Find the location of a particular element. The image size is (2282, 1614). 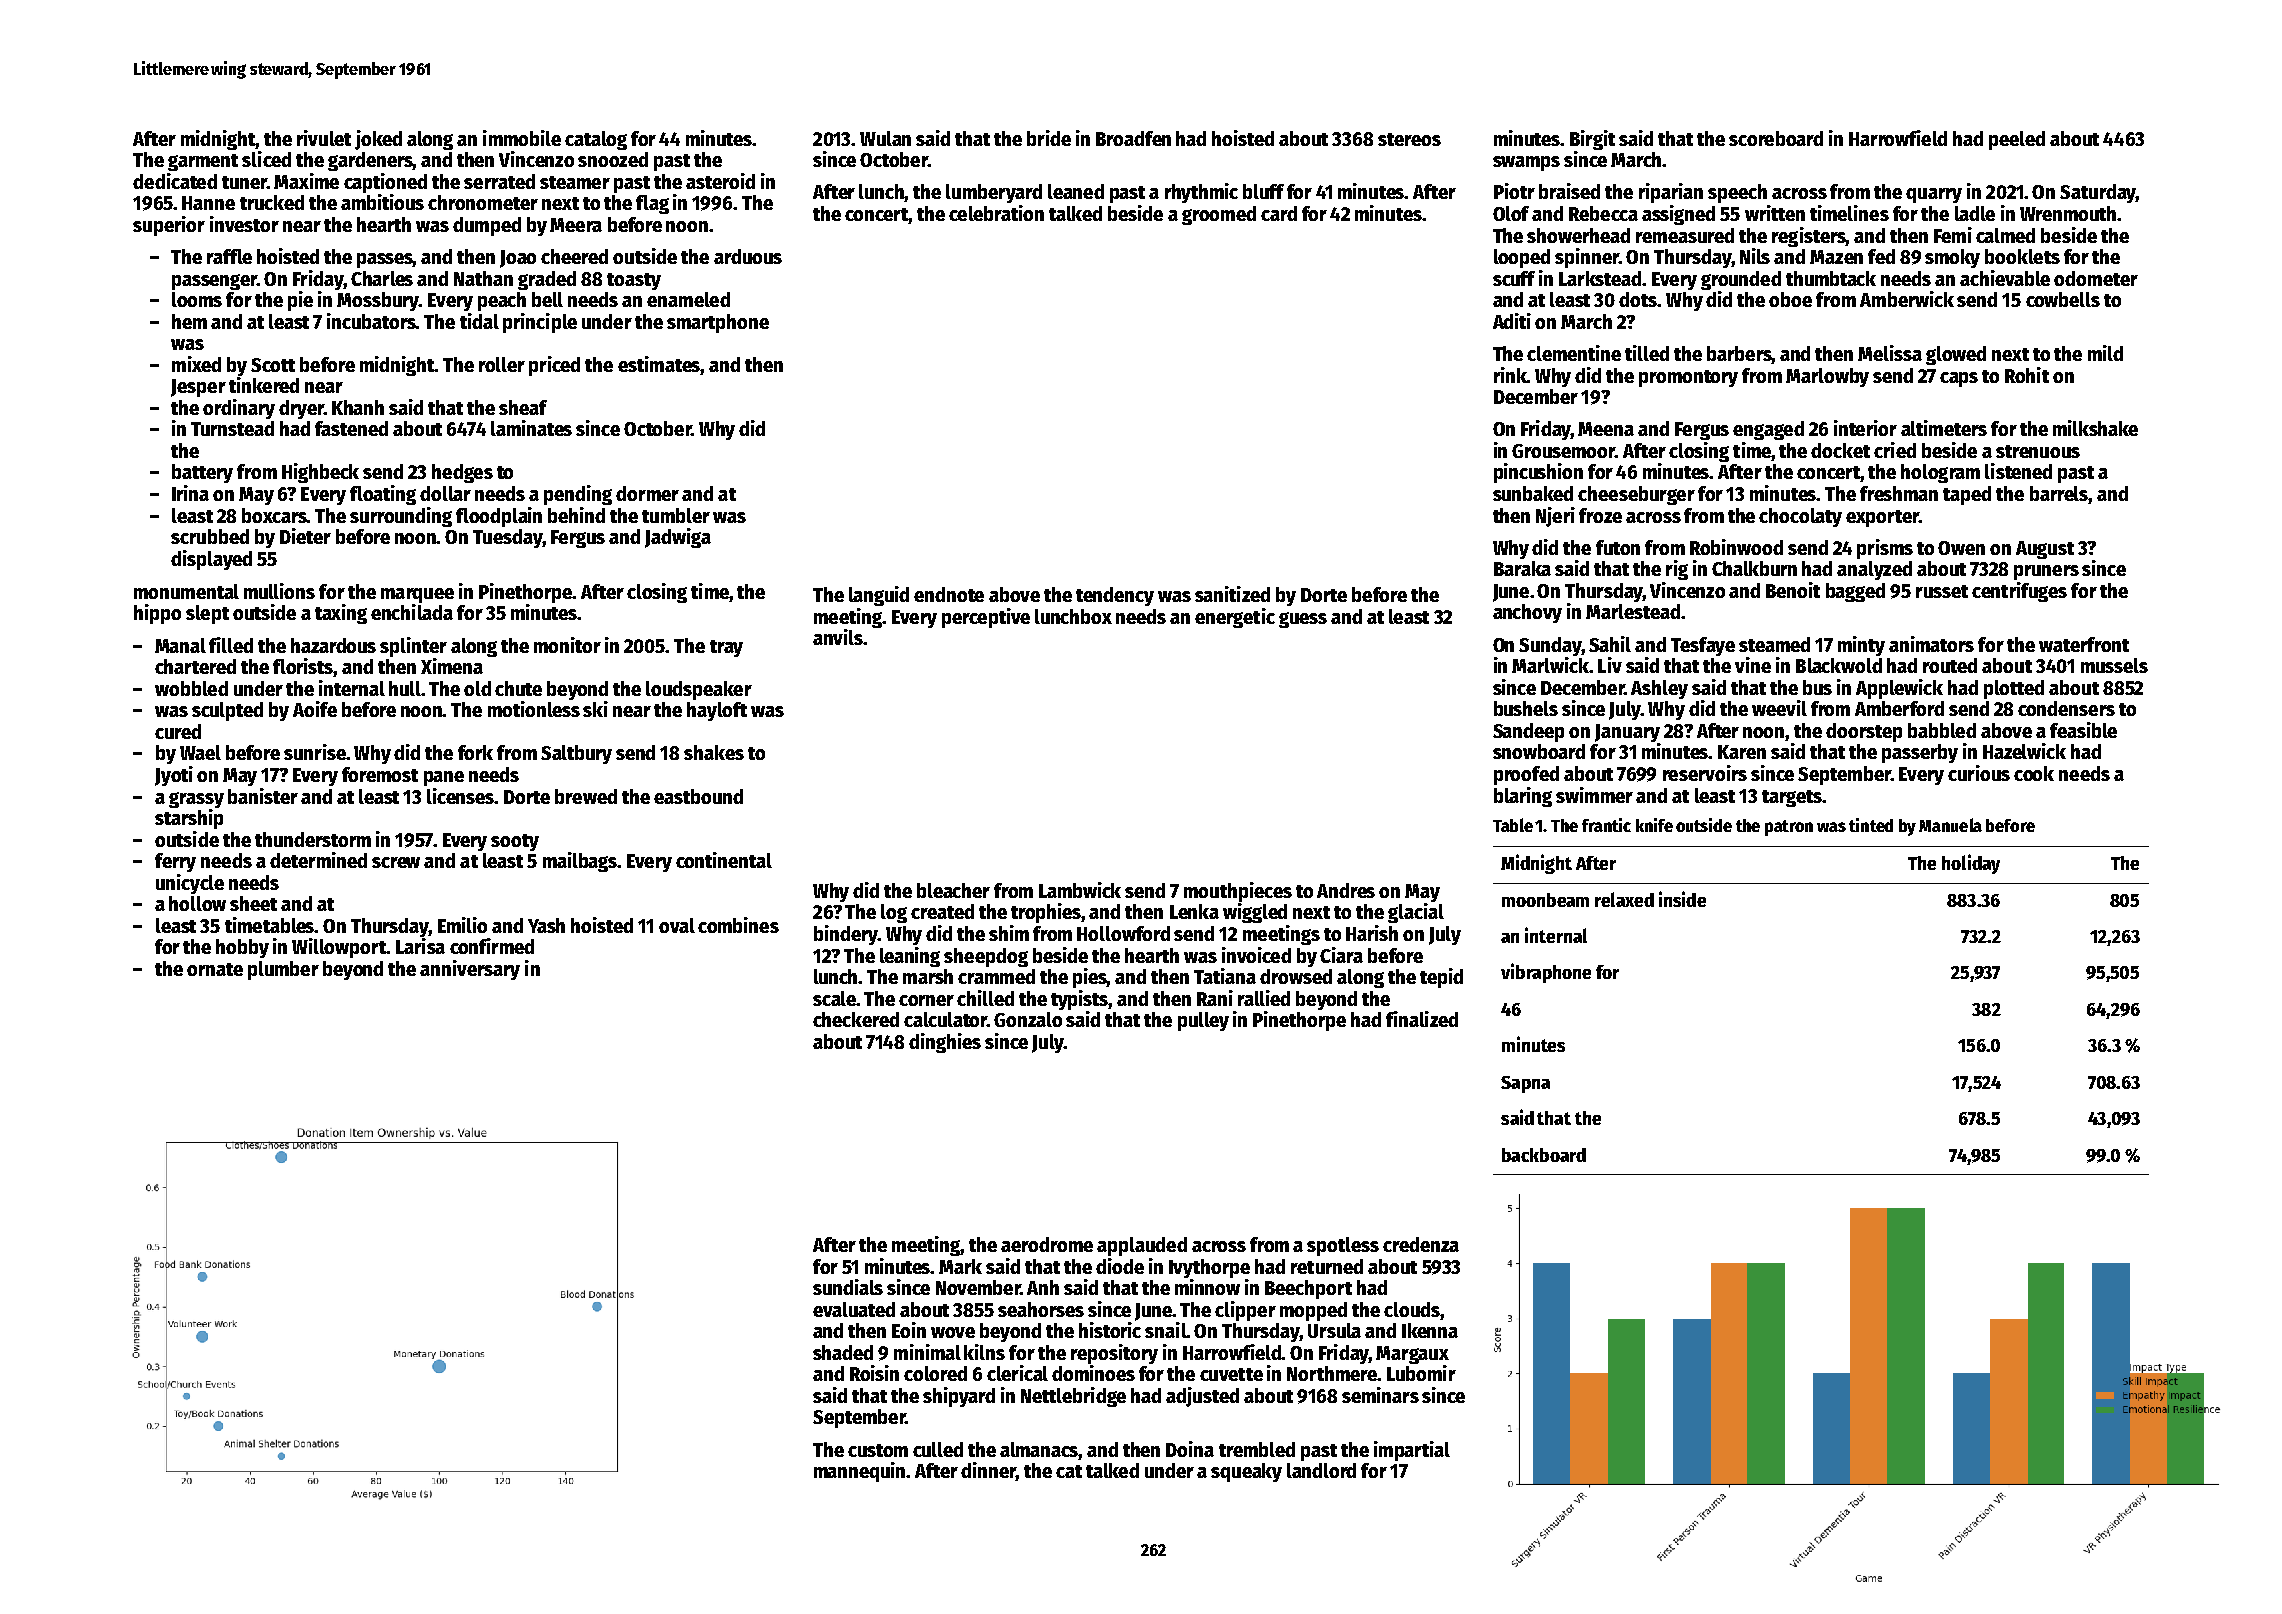

Sapna is located at coordinates (1525, 1084).
